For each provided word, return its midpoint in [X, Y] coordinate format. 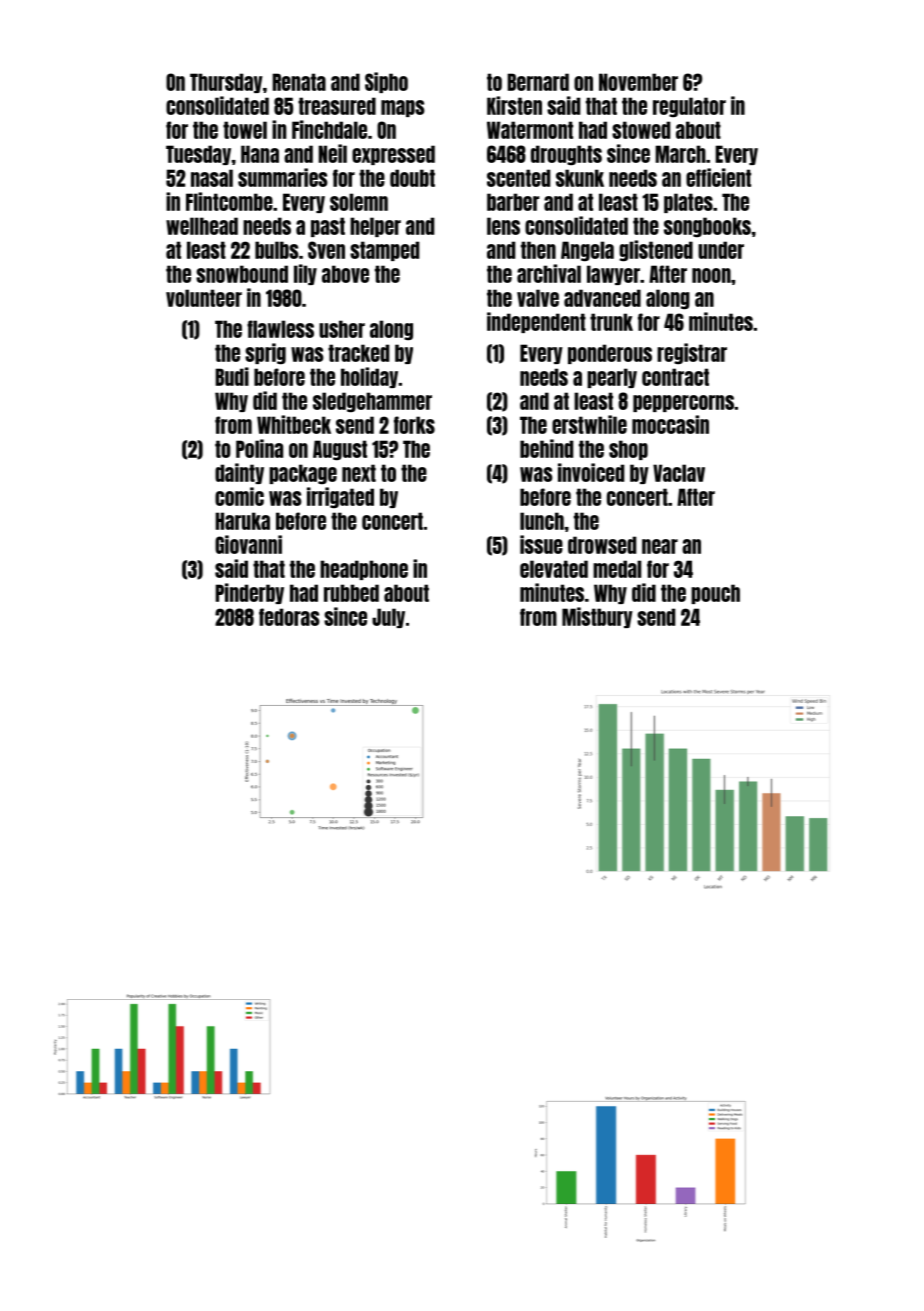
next [359, 473]
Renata [299, 82]
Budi [232, 376]
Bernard [538, 82]
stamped [384, 251]
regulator [689, 107]
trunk [611, 322]
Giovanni [248, 544]
